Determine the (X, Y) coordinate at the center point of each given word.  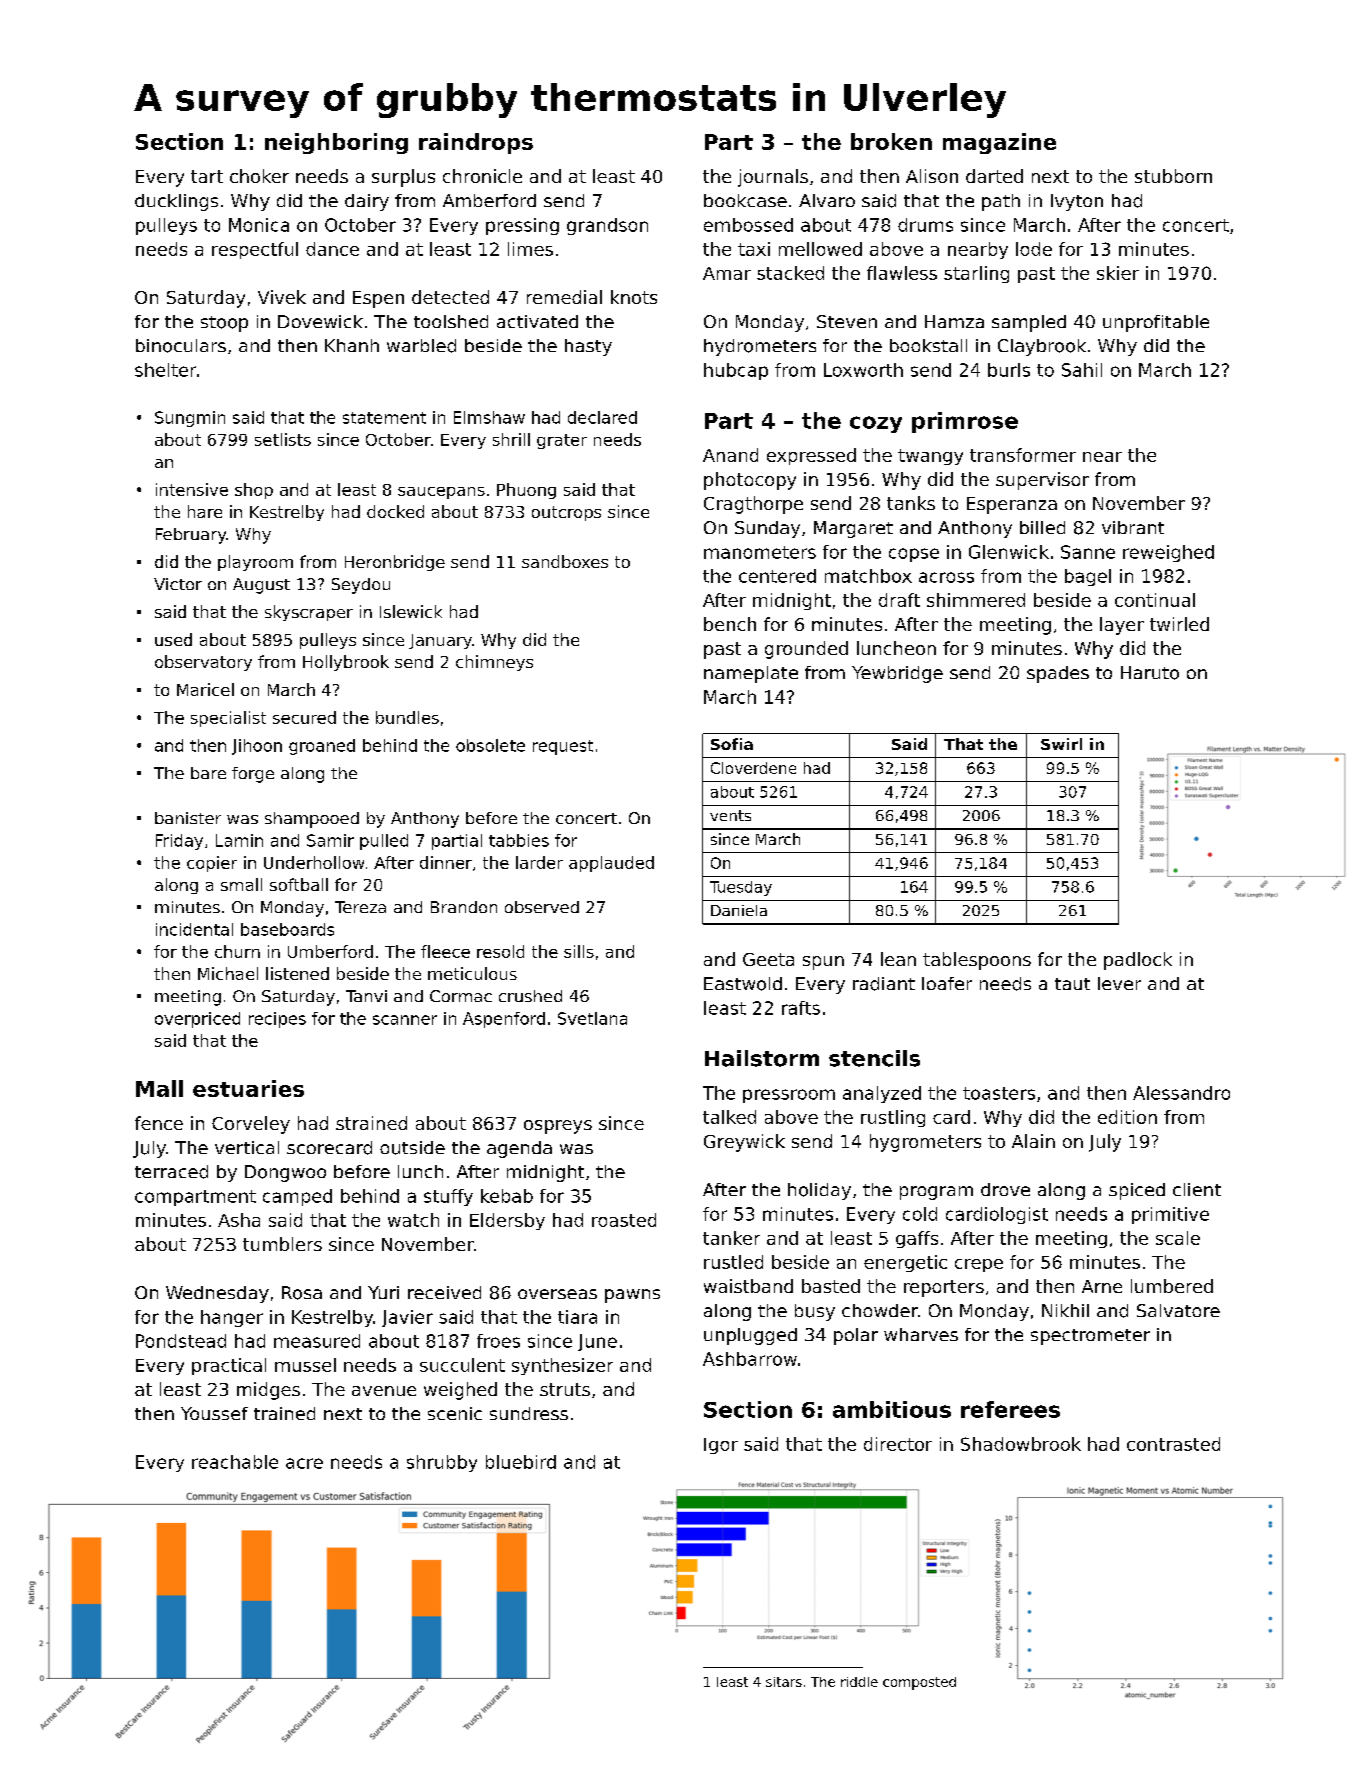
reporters (944, 1288)
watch (413, 1220)
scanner (405, 1020)
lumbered (1172, 1286)
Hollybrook (346, 663)
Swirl (1061, 744)
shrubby (442, 1463)
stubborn (1173, 176)
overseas (557, 1294)
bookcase (745, 200)
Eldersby (507, 1221)
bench (730, 624)
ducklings (176, 202)
